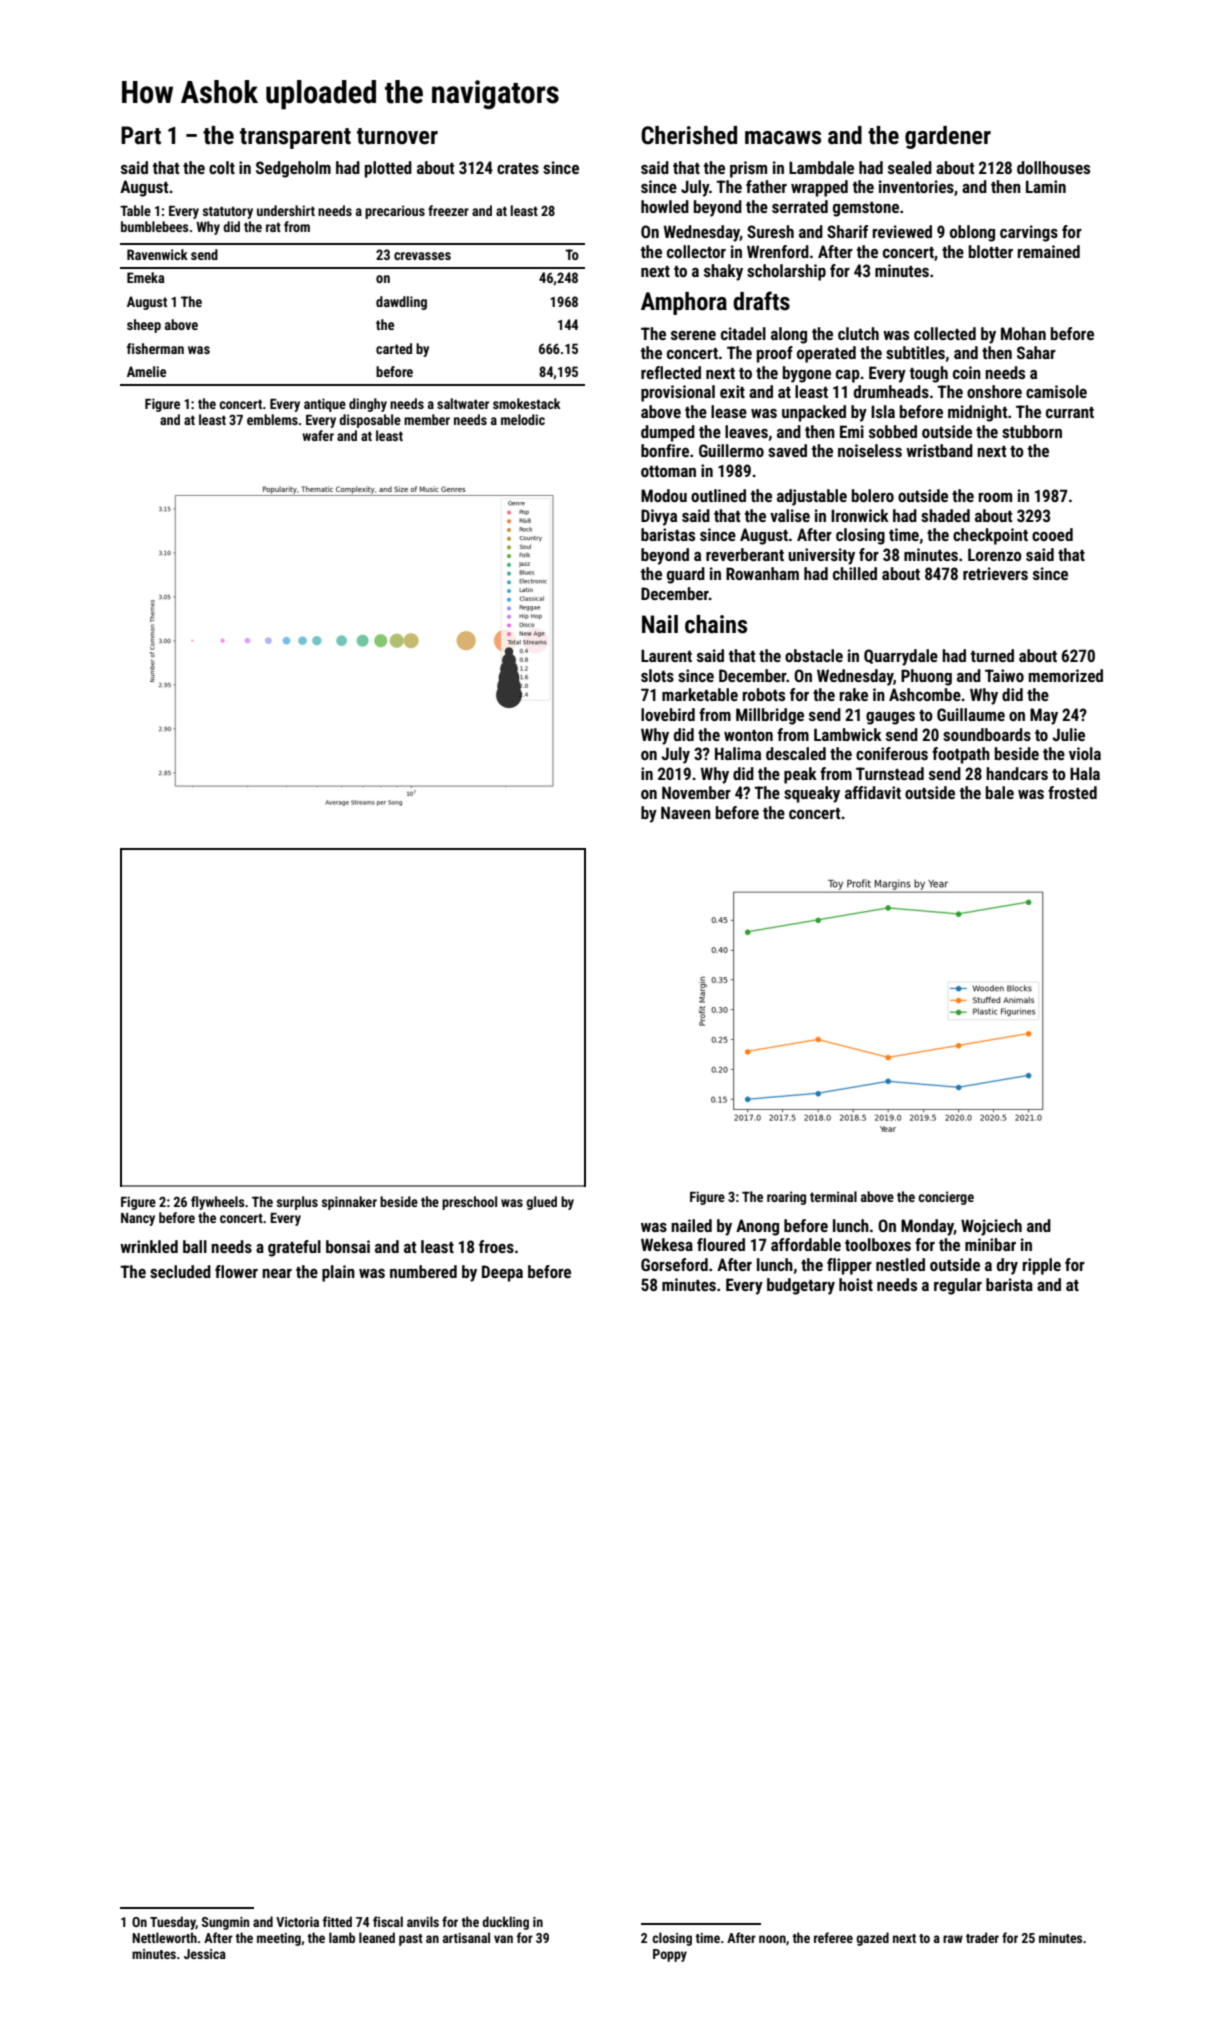 The width and height of the image is (1226, 2019). Describe the element at coordinates (370, 421) in the image. I see `disposable` at that location.
